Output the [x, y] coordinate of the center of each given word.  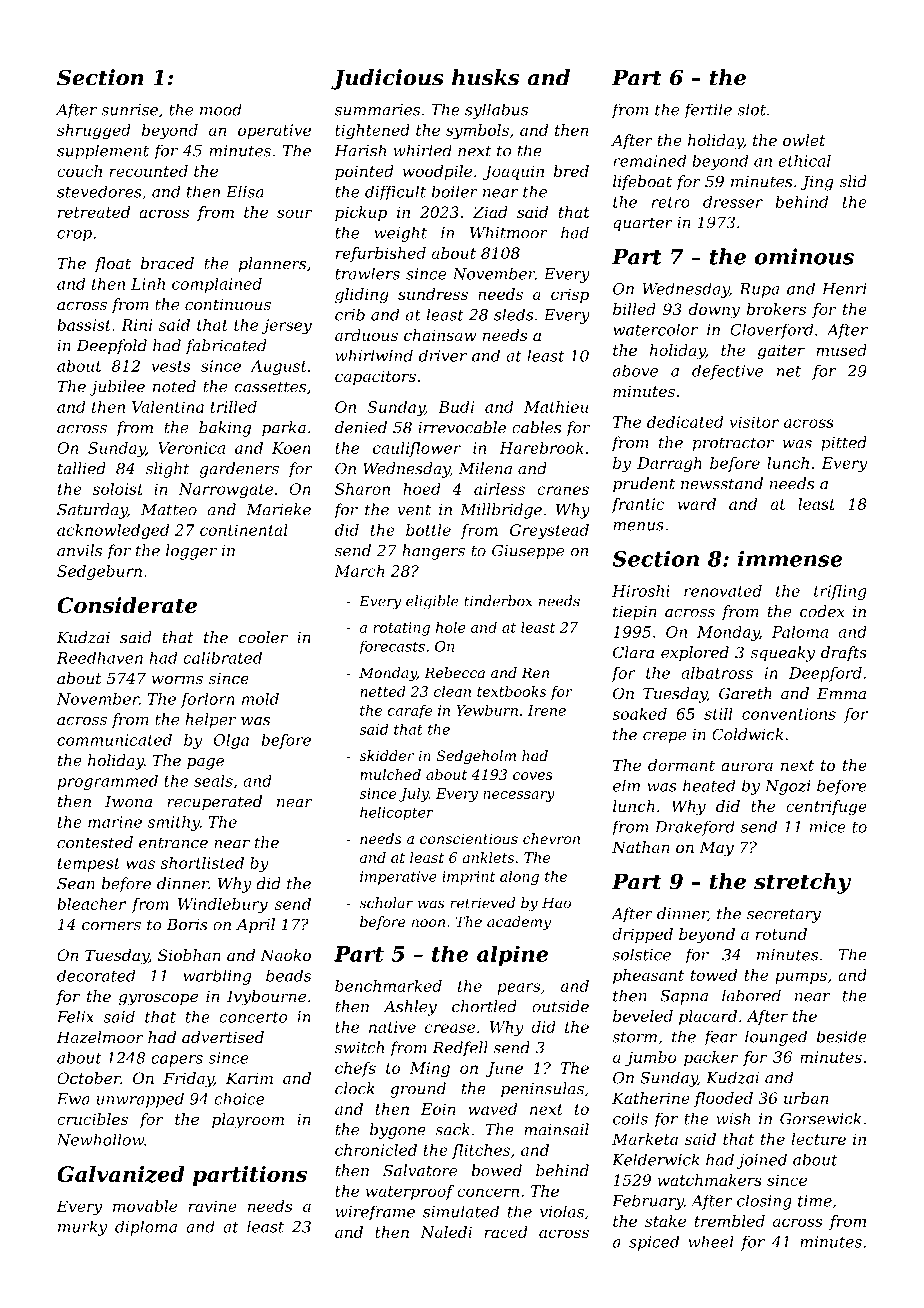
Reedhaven [100, 658]
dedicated [685, 422]
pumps [801, 978]
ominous [804, 256]
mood [221, 109]
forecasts [392, 647]
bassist [84, 325]
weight [400, 234]
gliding [362, 296]
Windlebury [223, 905]
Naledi [446, 1232]
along [519, 878]
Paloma [800, 632]
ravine [212, 1206]
